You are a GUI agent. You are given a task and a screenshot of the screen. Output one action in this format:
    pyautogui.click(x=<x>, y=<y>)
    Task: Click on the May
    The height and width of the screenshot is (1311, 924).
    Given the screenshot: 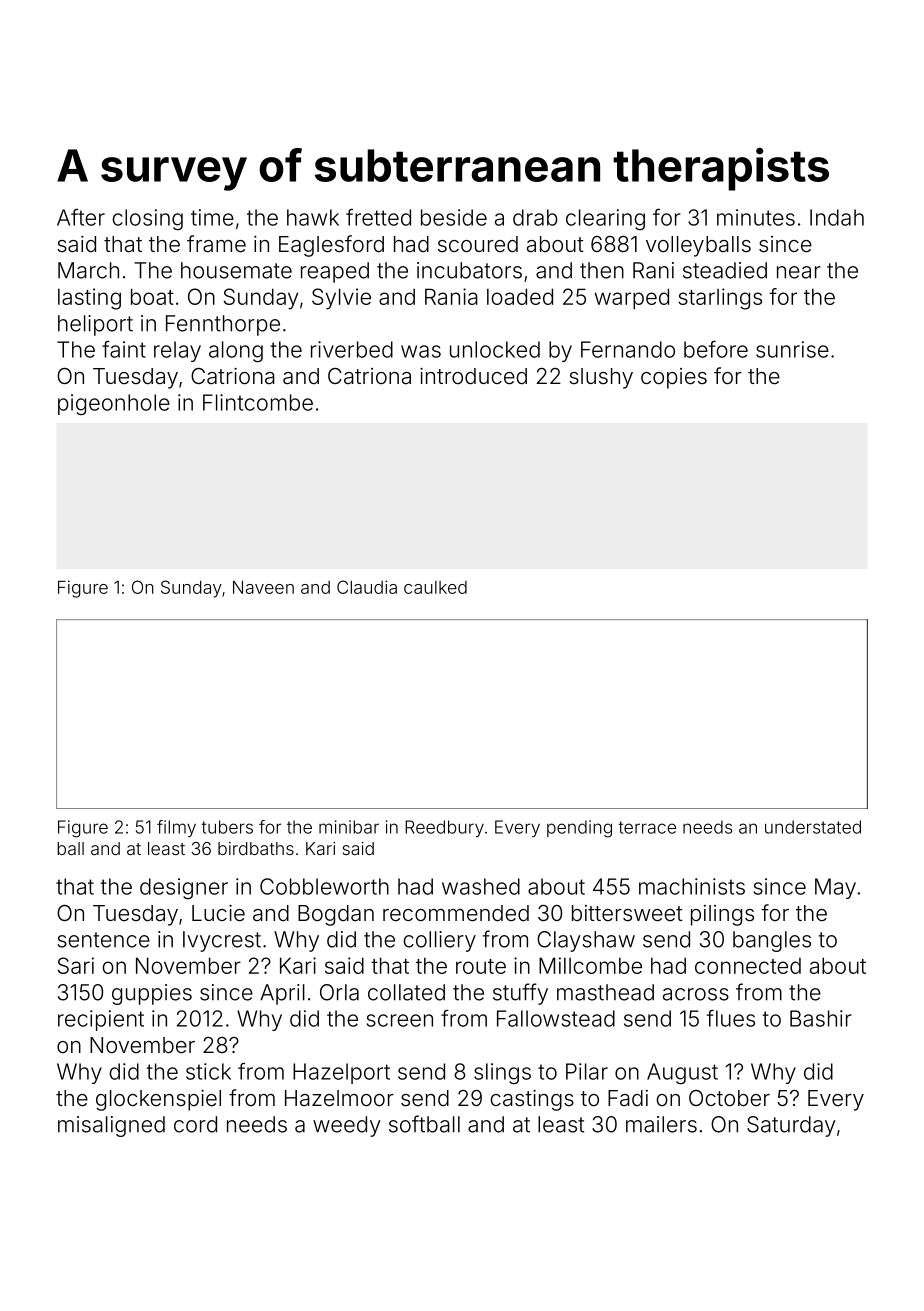 What is the action you would take?
    pyautogui.click(x=835, y=888)
